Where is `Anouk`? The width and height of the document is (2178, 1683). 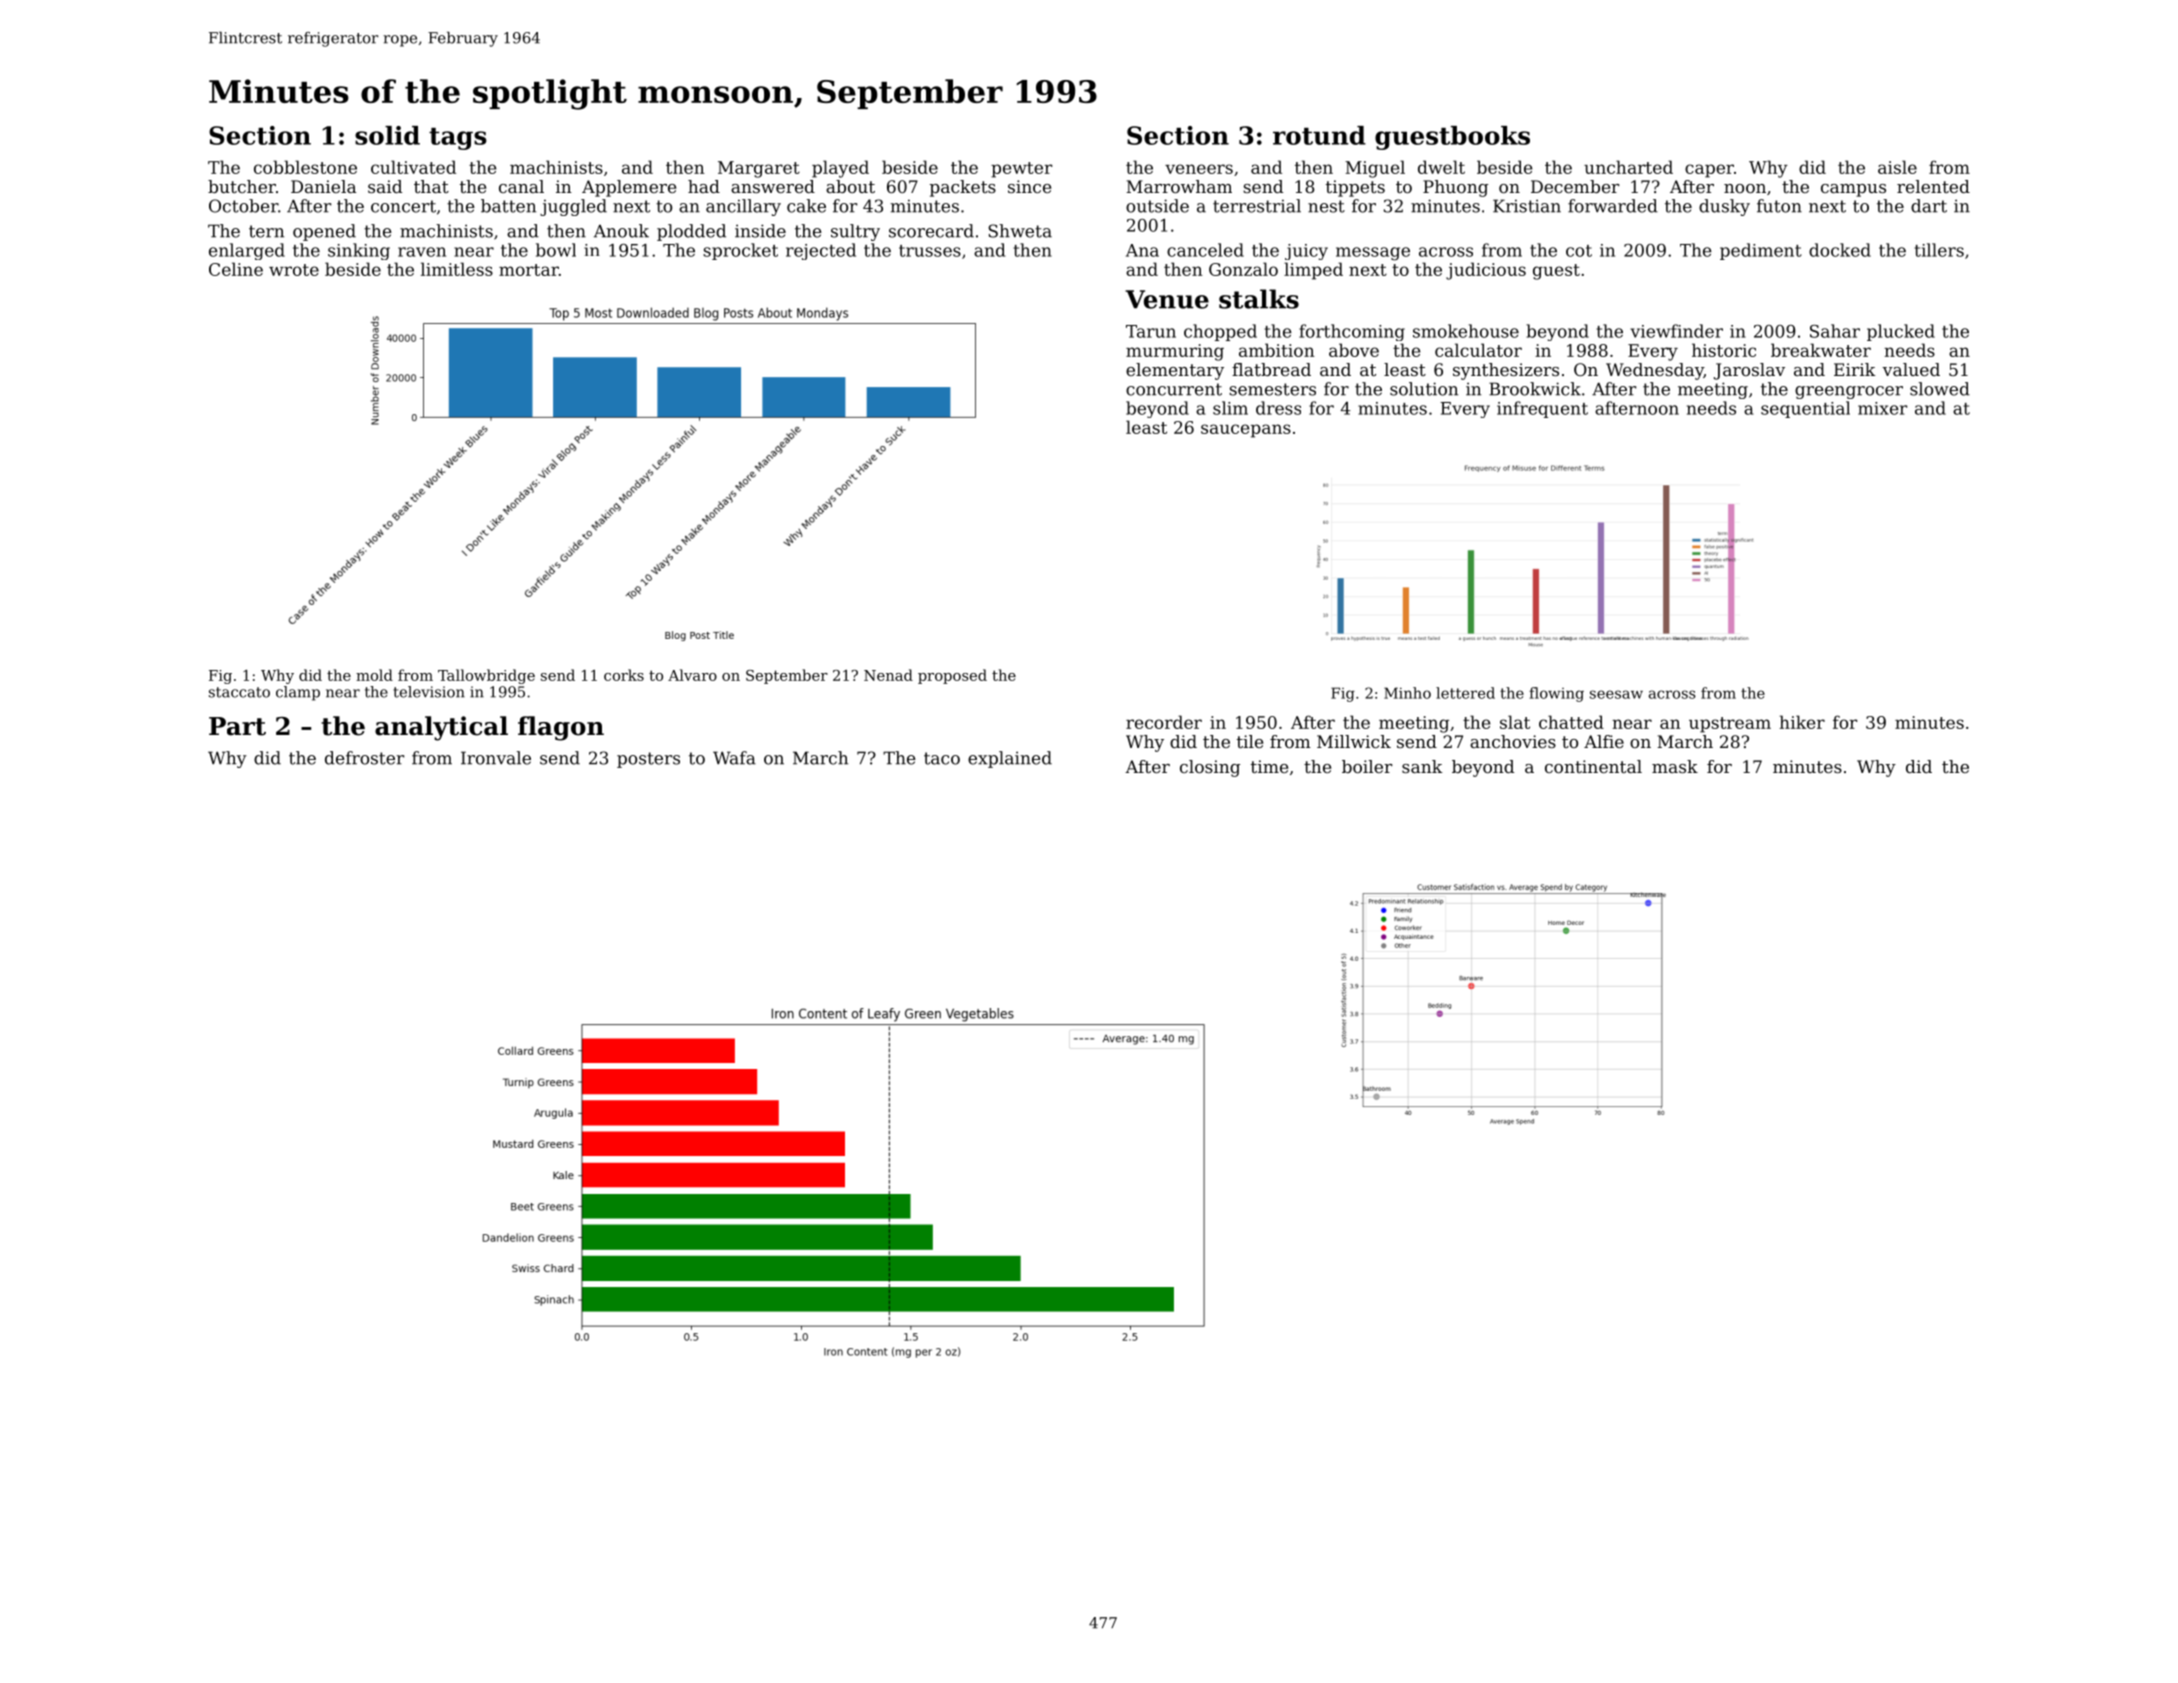
Anouk is located at coordinates (621, 231).
